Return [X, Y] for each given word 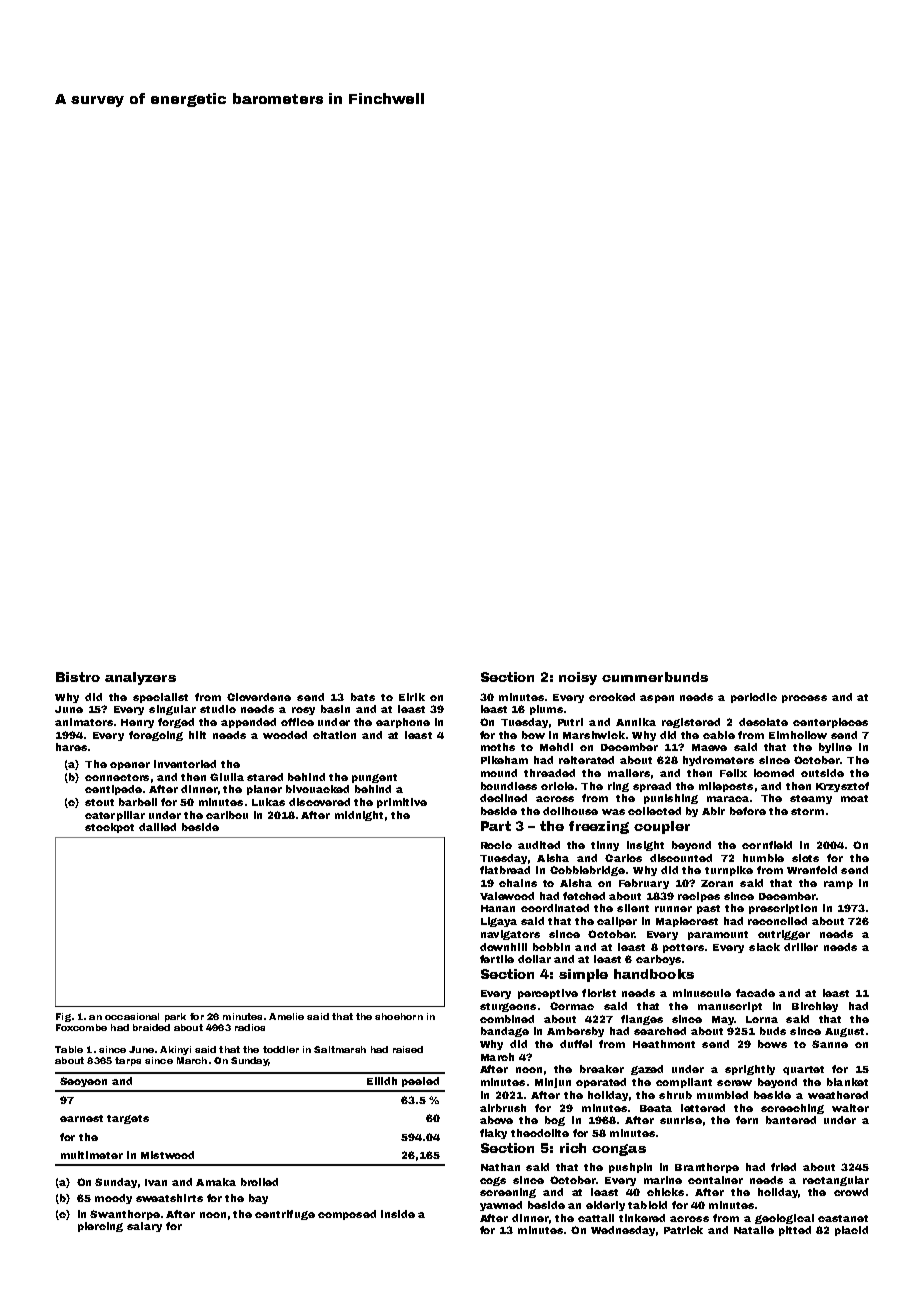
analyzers [140, 678]
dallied [157, 827]
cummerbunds [655, 677]
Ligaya [499, 922]
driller [801, 947]
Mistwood [167, 1155]
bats [363, 697]
